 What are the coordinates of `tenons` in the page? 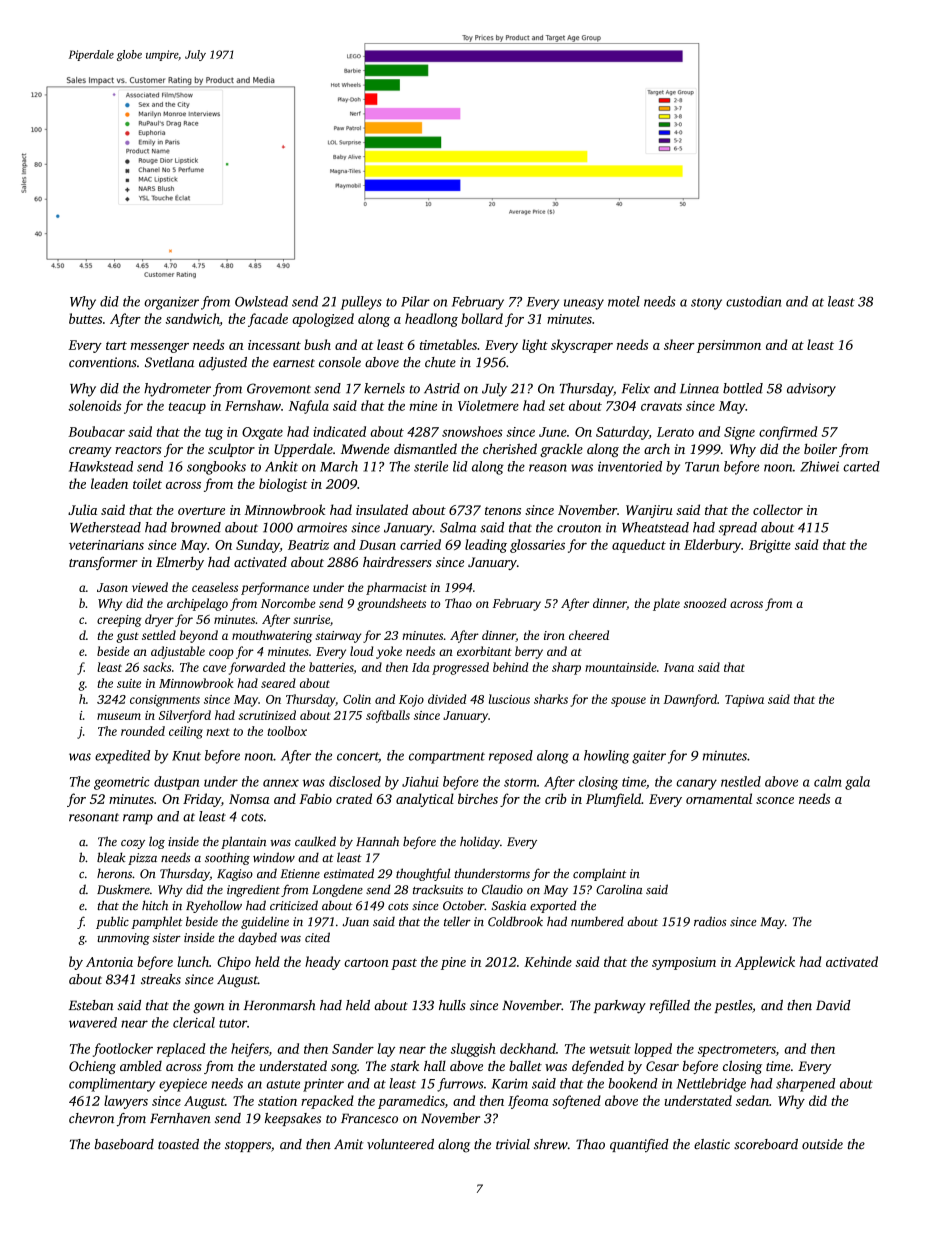 It's located at (503, 511).
